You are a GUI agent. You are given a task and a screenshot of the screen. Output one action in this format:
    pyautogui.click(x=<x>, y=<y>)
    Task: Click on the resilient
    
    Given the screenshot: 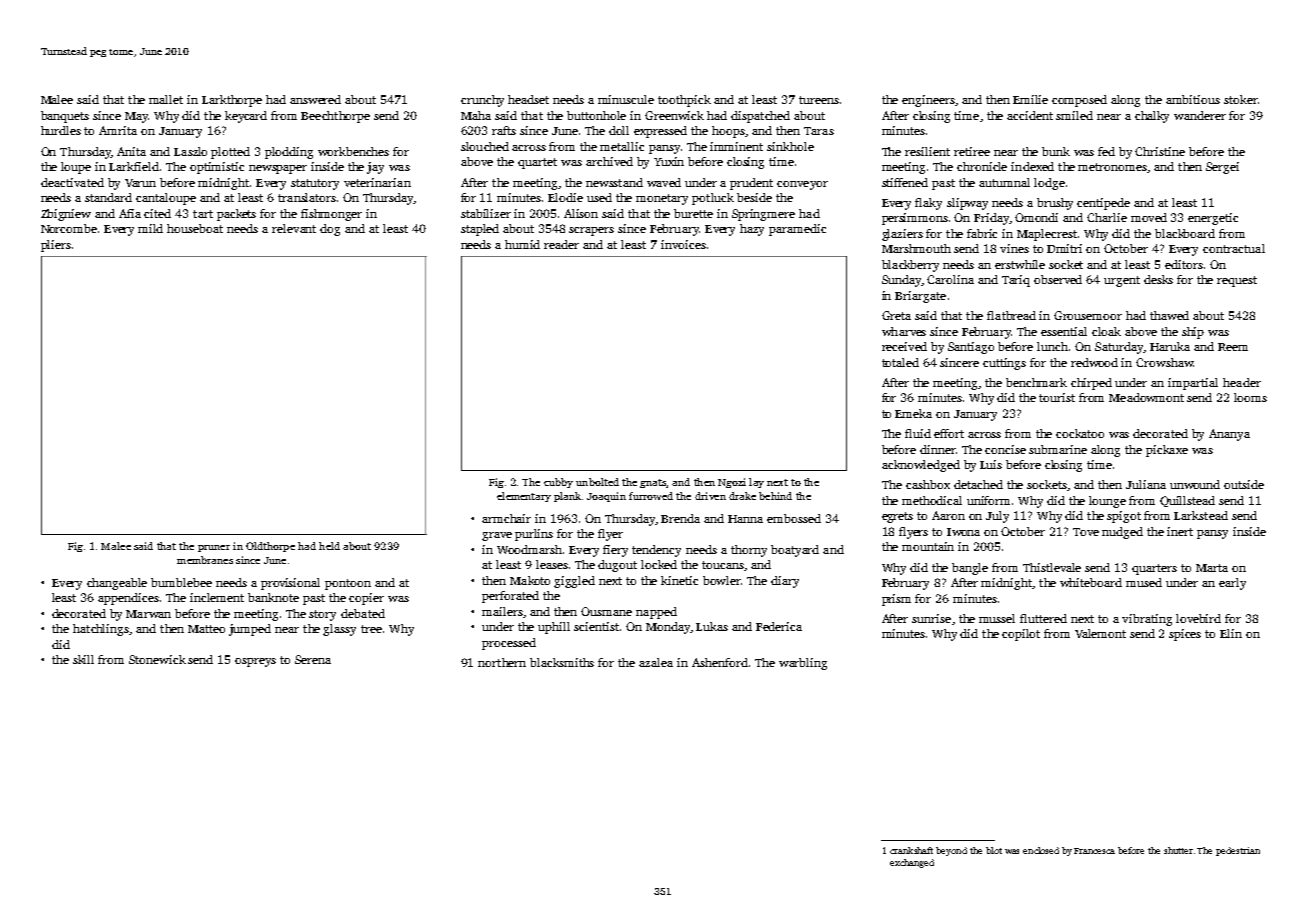 What is the action you would take?
    pyautogui.click(x=927, y=151)
